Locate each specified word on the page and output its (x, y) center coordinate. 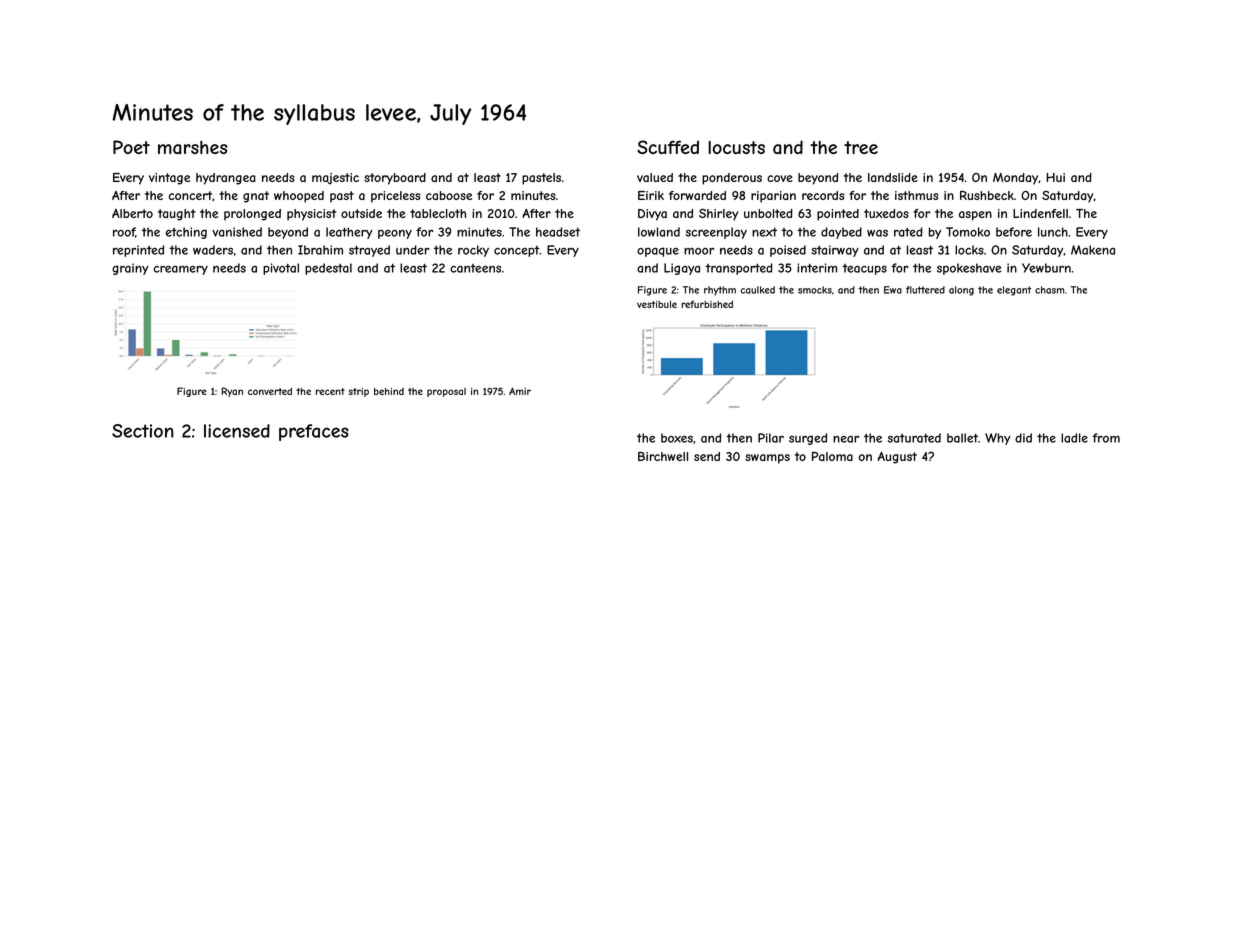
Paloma (832, 456)
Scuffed (668, 147)
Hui (1055, 177)
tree (861, 147)
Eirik (651, 195)
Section (142, 431)
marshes (192, 148)
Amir (520, 391)
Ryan (232, 392)
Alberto (132, 213)
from (1106, 438)
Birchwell (663, 456)
